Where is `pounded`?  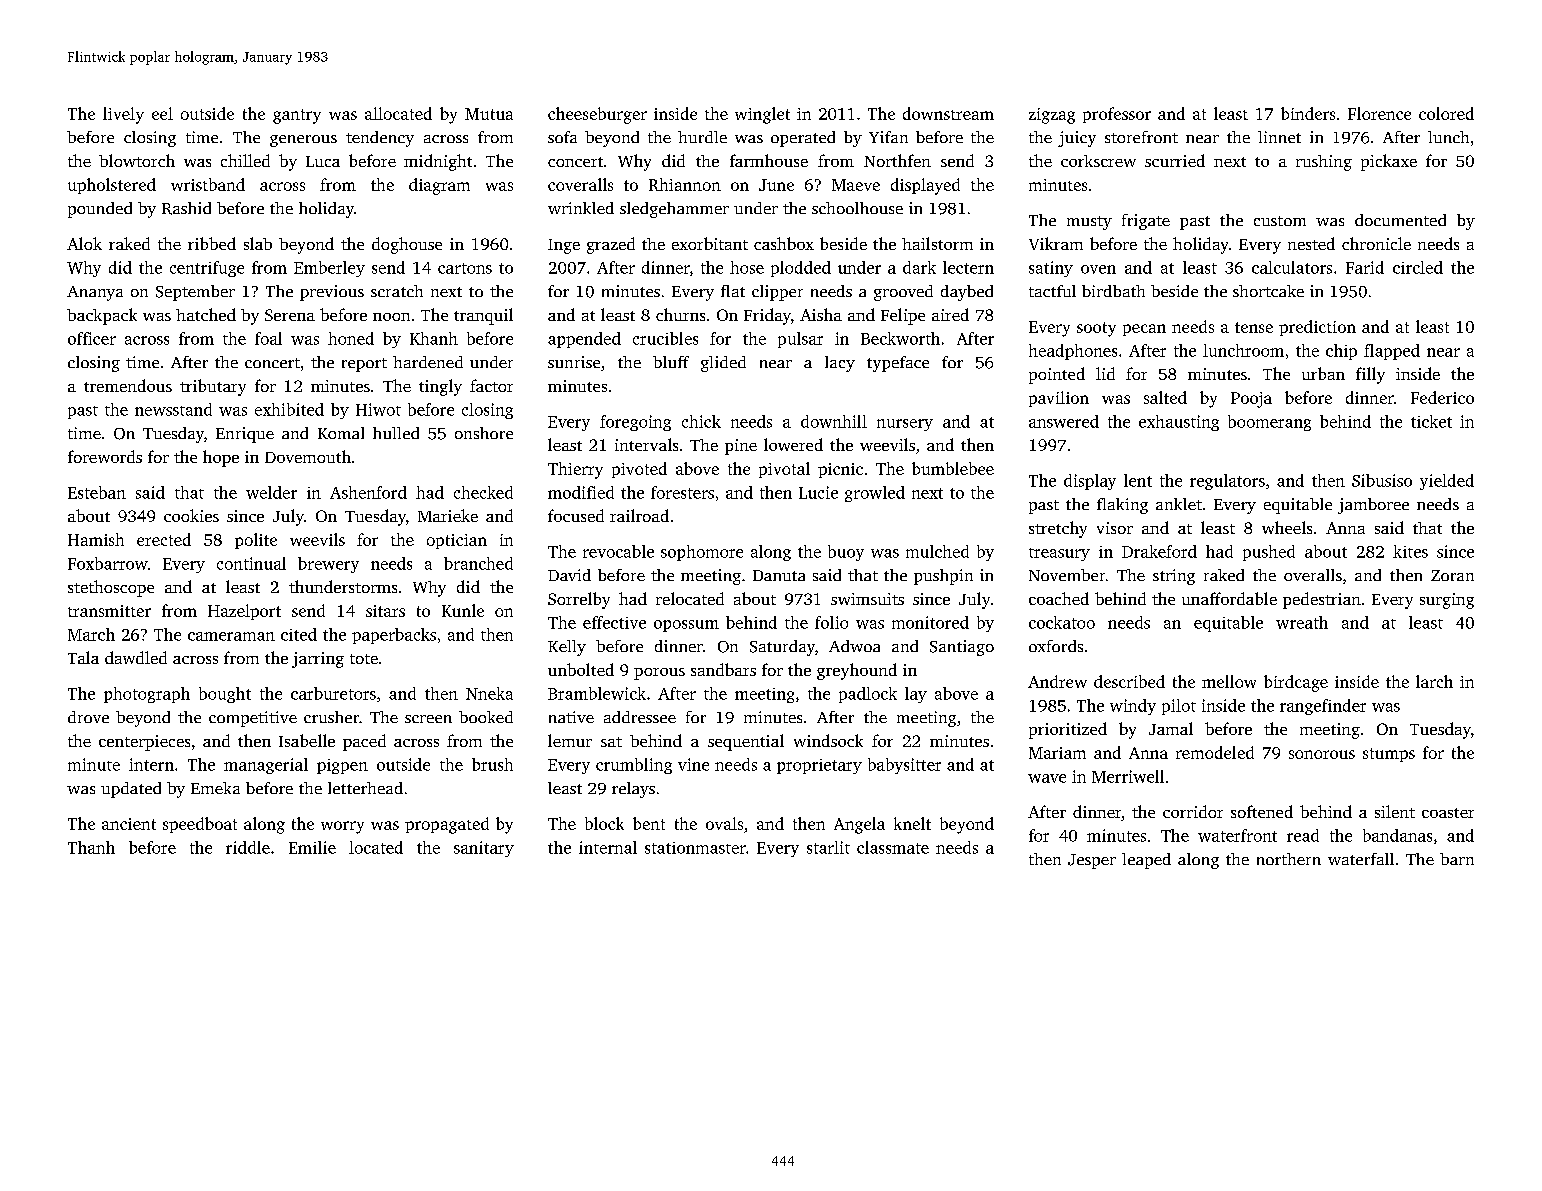 pounded is located at coordinates (100, 210).
